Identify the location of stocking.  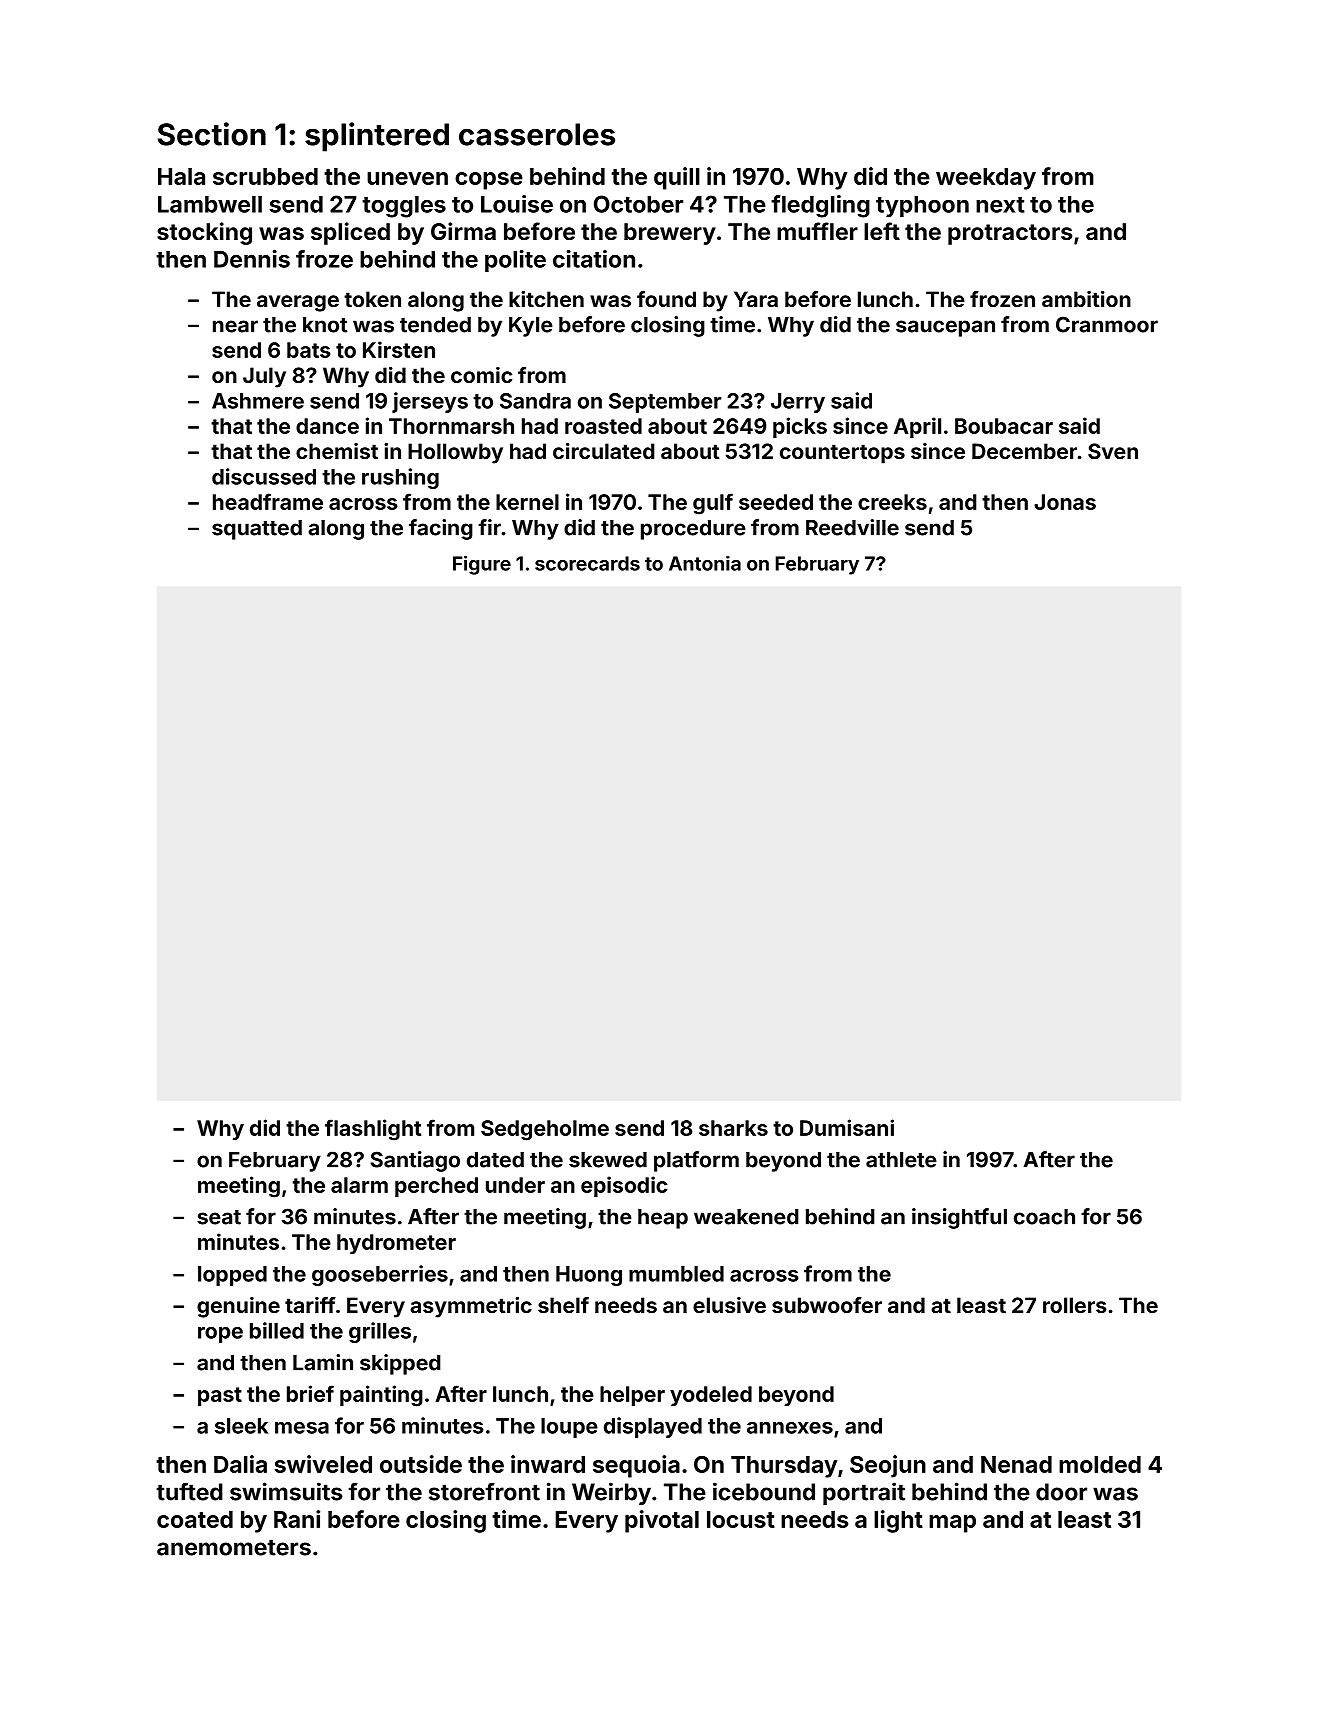
(204, 233).
